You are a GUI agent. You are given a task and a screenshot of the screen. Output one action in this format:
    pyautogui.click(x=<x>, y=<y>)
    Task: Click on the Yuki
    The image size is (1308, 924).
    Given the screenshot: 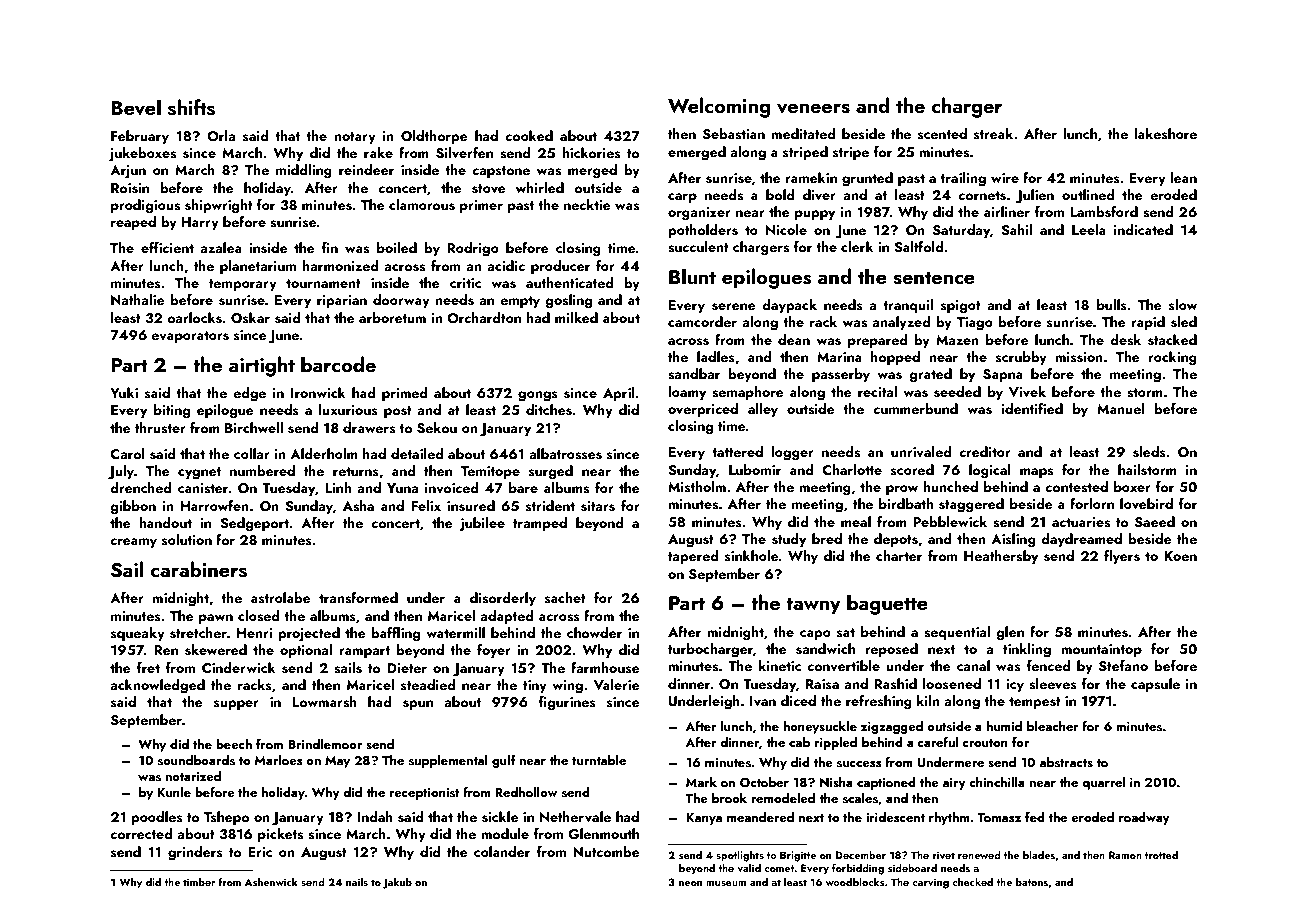 What is the action you would take?
    pyautogui.click(x=124, y=392)
